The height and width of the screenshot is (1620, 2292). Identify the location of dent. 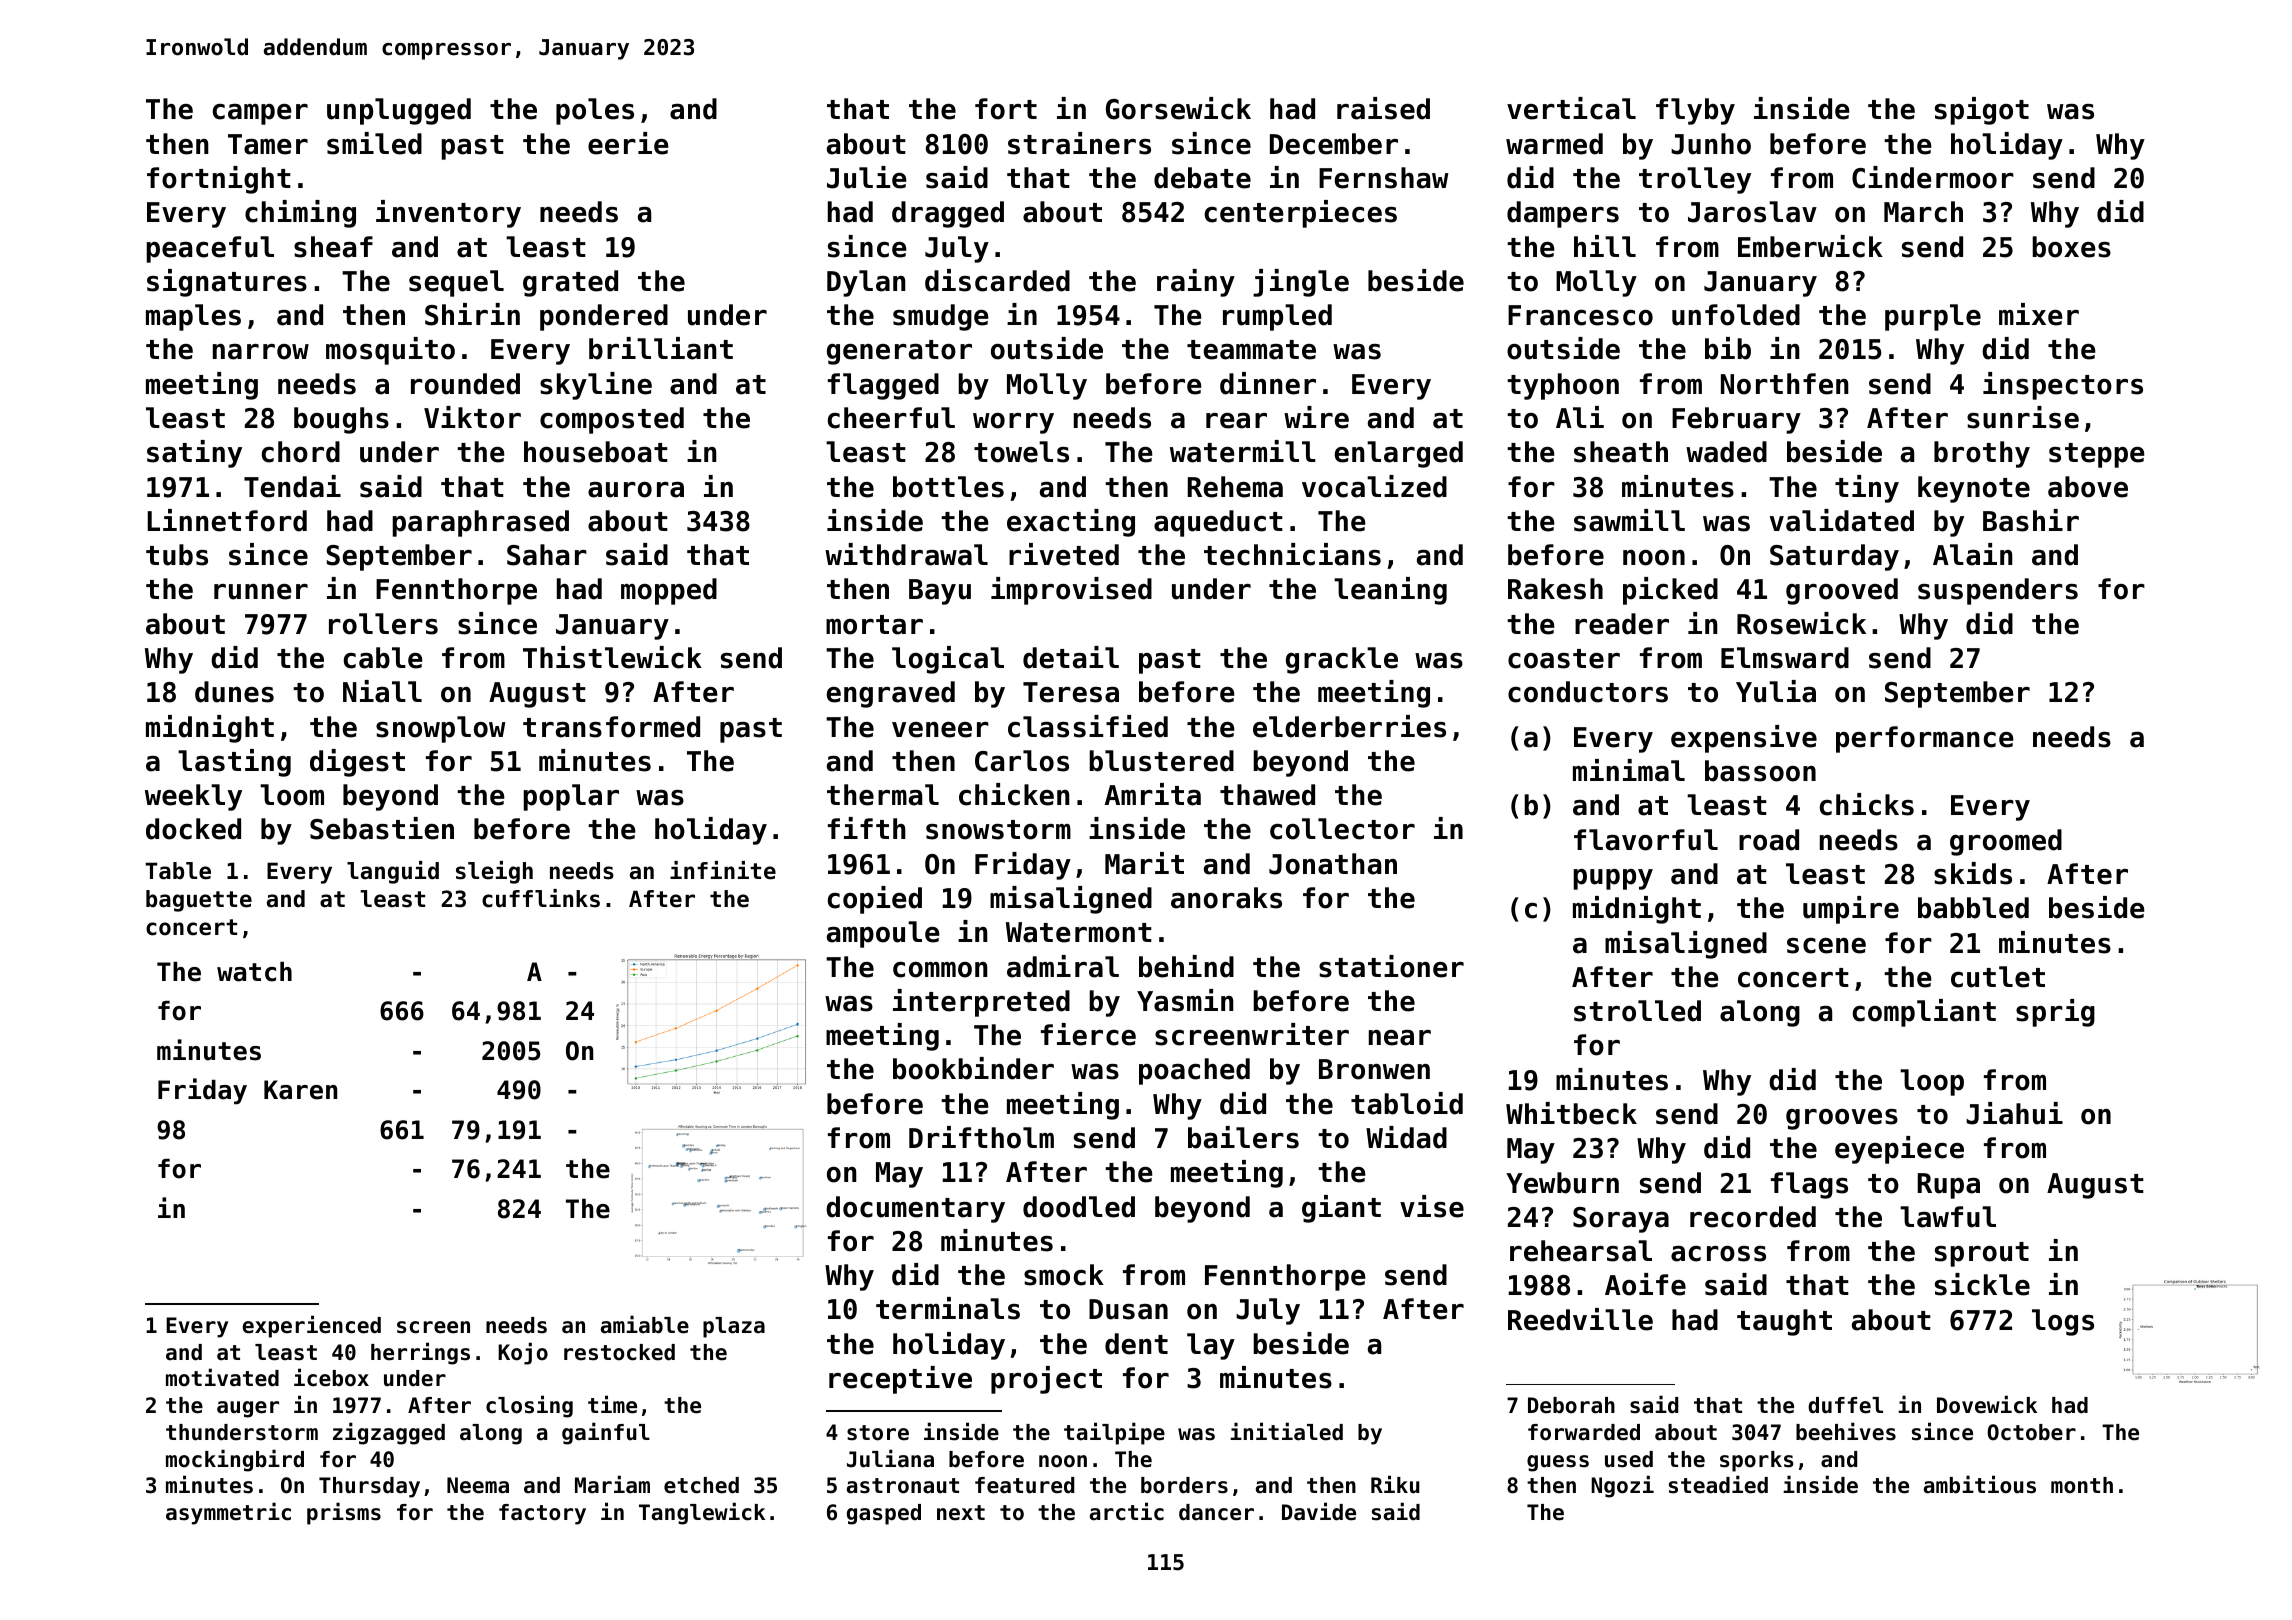
(1136, 1344).
